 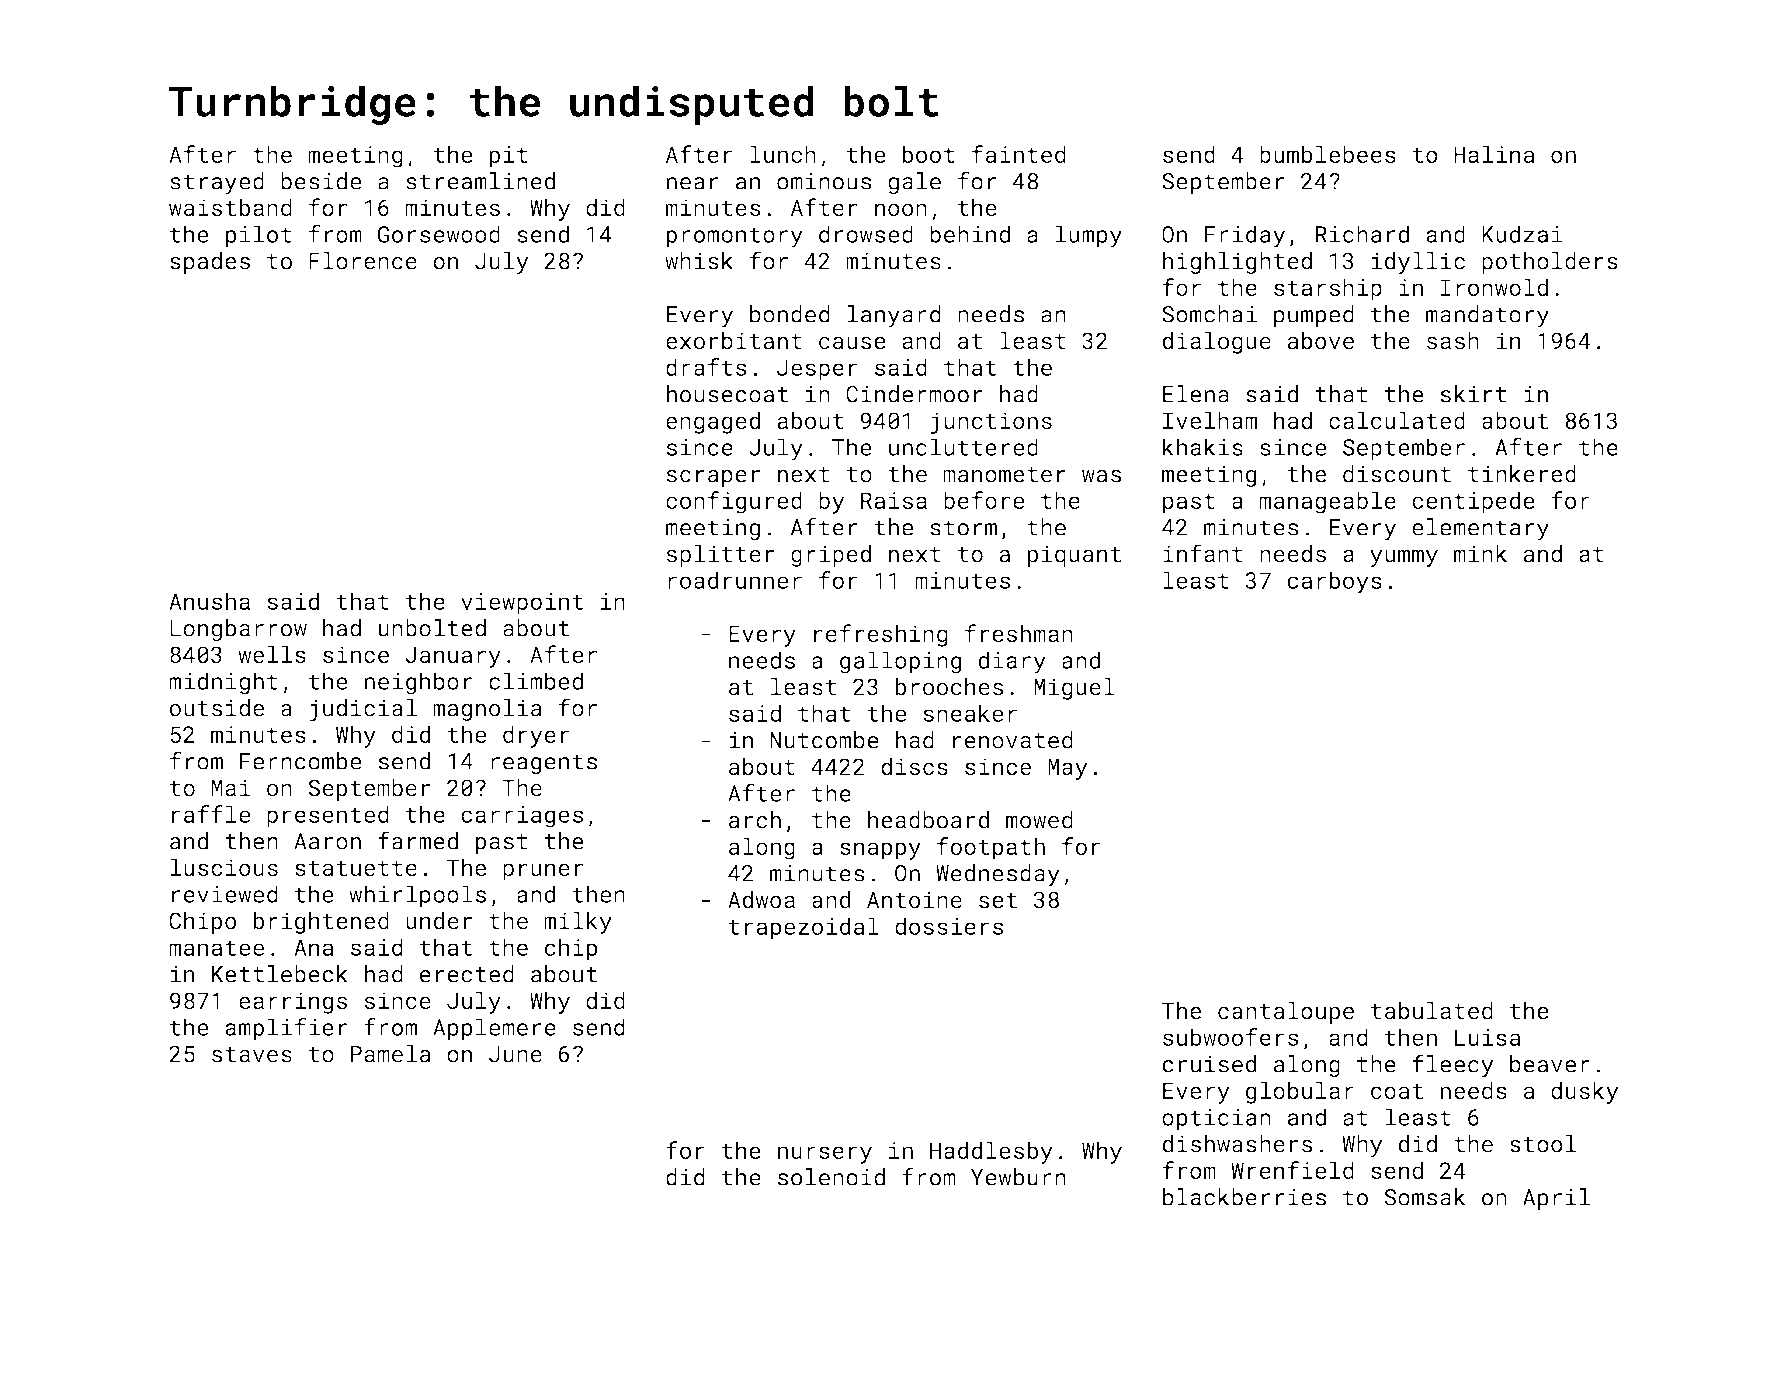 What do you see at coordinates (1488, 1037) in the image?
I see `Luisa` at bounding box center [1488, 1037].
